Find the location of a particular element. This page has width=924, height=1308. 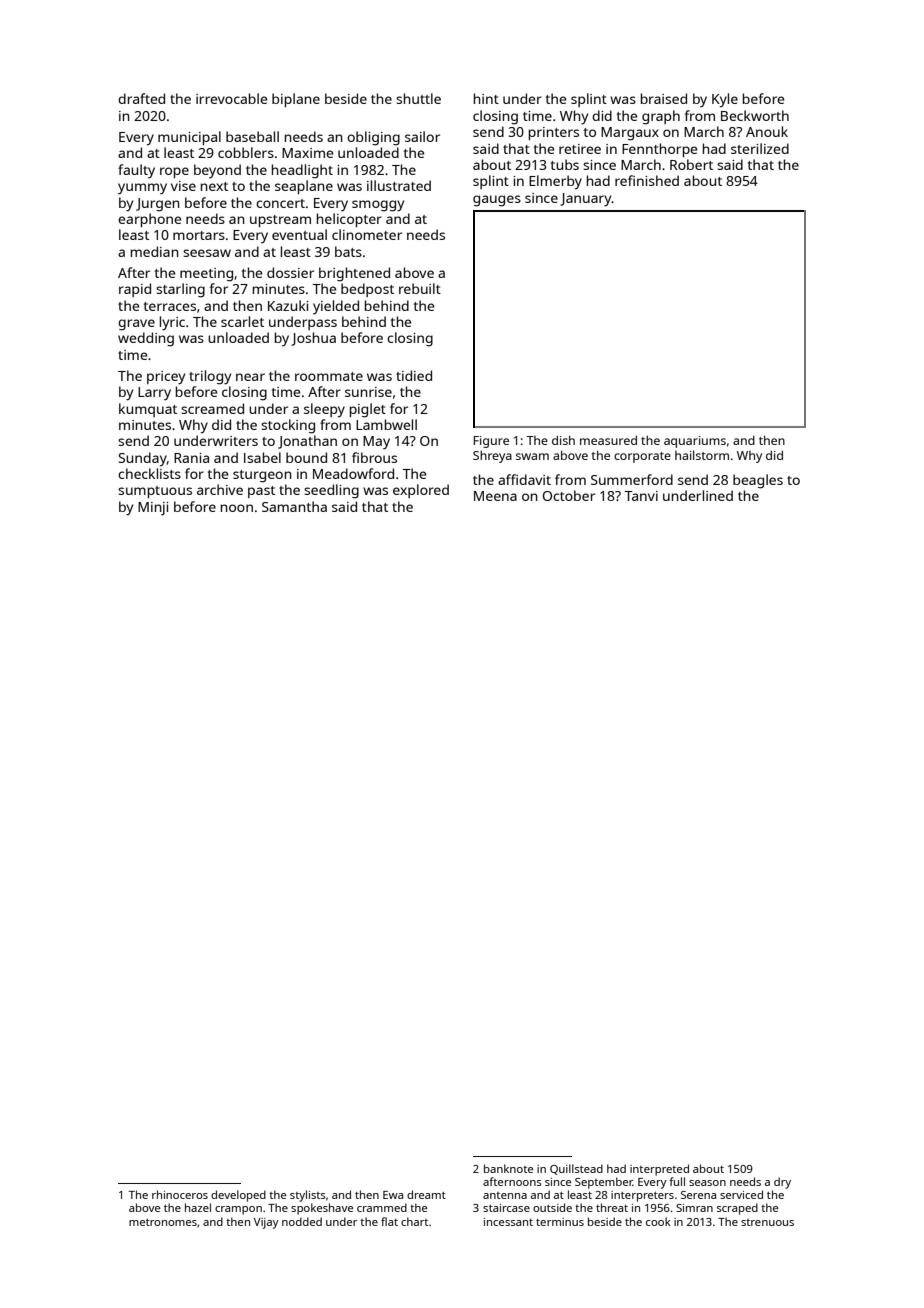

metronomes is located at coordinates (163, 1222).
